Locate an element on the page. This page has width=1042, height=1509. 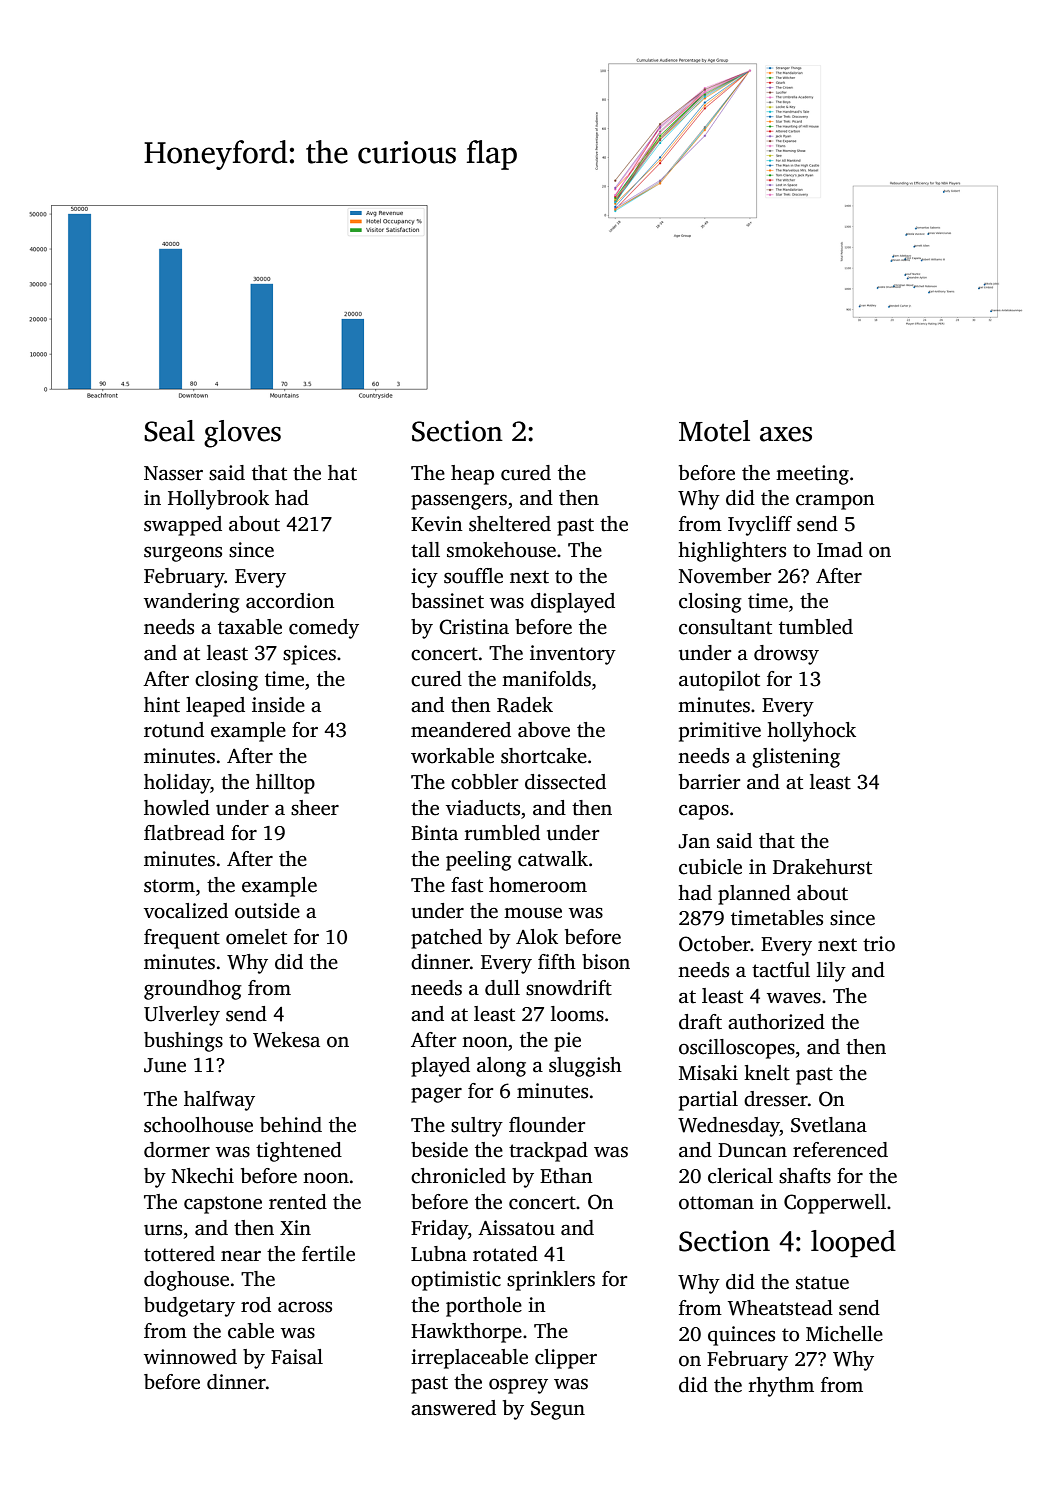
Aissatou is located at coordinates (516, 1228).
